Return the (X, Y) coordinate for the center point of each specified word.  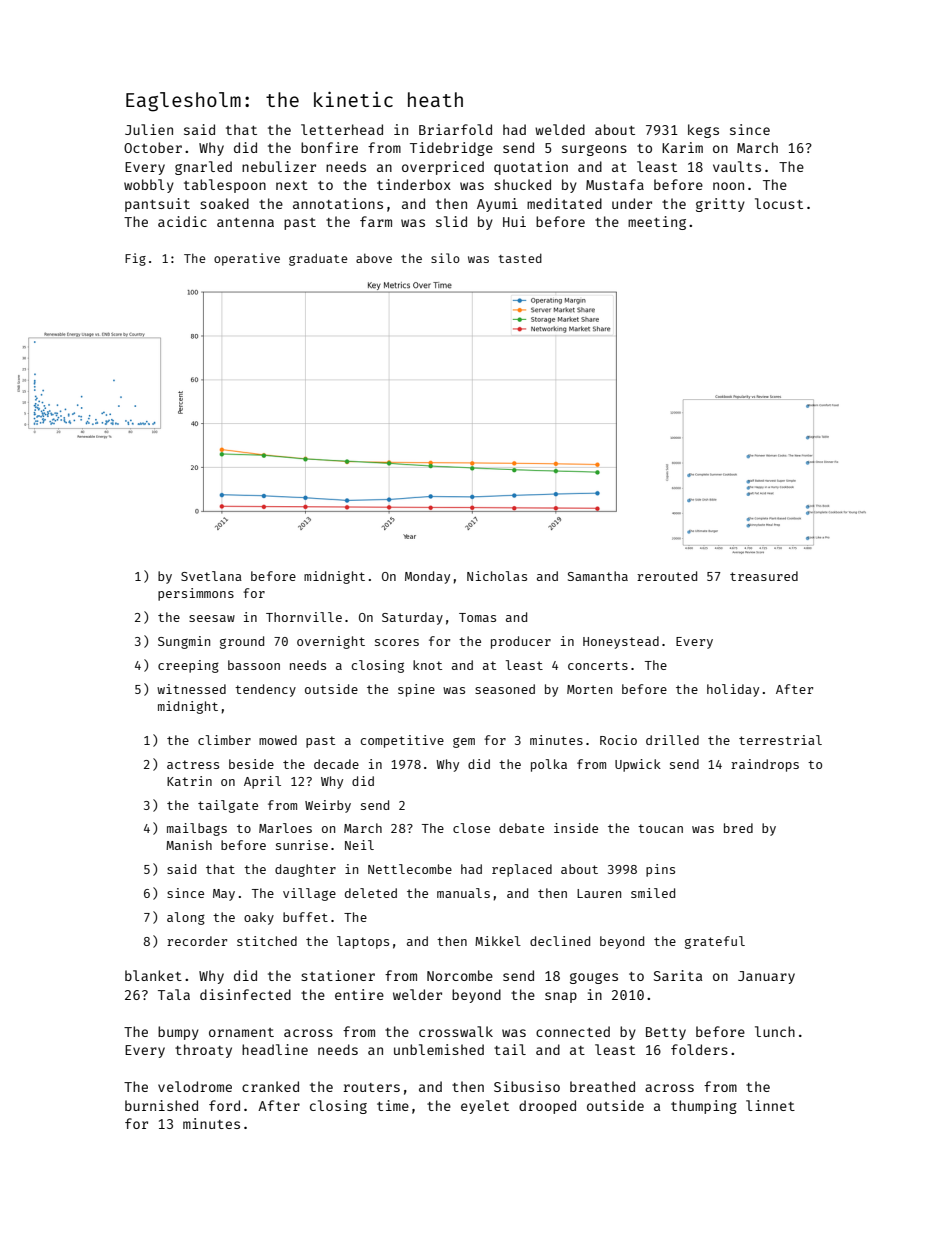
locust (779, 203)
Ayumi (497, 205)
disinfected (245, 994)
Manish (189, 845)
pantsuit (157, 205)
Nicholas (497, 576)
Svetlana (211, 576)
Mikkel (498, 941)
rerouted (667, 576)
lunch (775, 1031)
